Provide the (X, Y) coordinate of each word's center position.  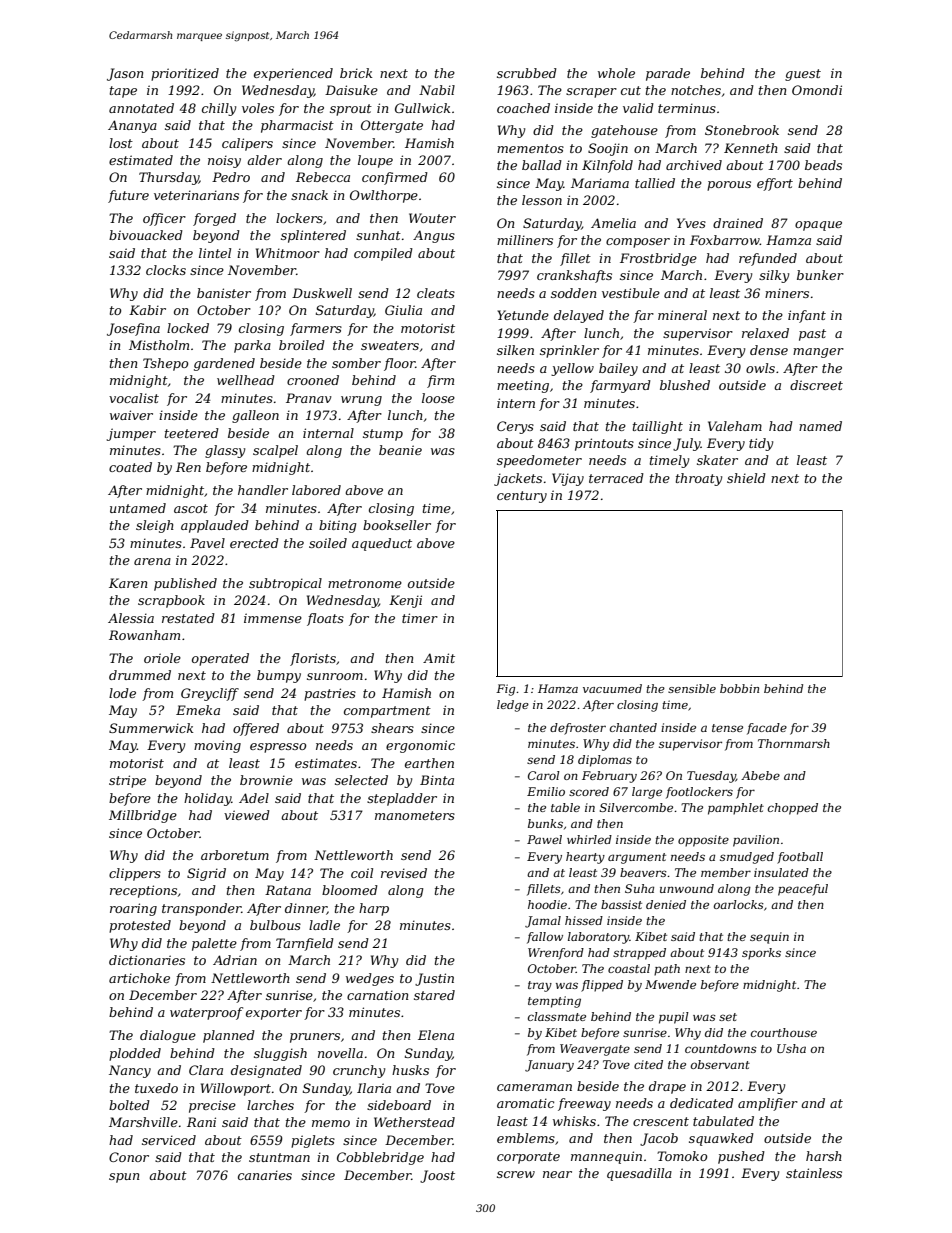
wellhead (246, 380)
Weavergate (595, 1050)
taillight (658, 427)
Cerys (515, 427)
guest (803, 75)
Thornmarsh (794, 743)
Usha (791, 1048)
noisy (224, 161)
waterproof (206, 1013)
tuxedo (156, 1088)
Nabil (437, 90)
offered (256, 729)
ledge (513, 706)
